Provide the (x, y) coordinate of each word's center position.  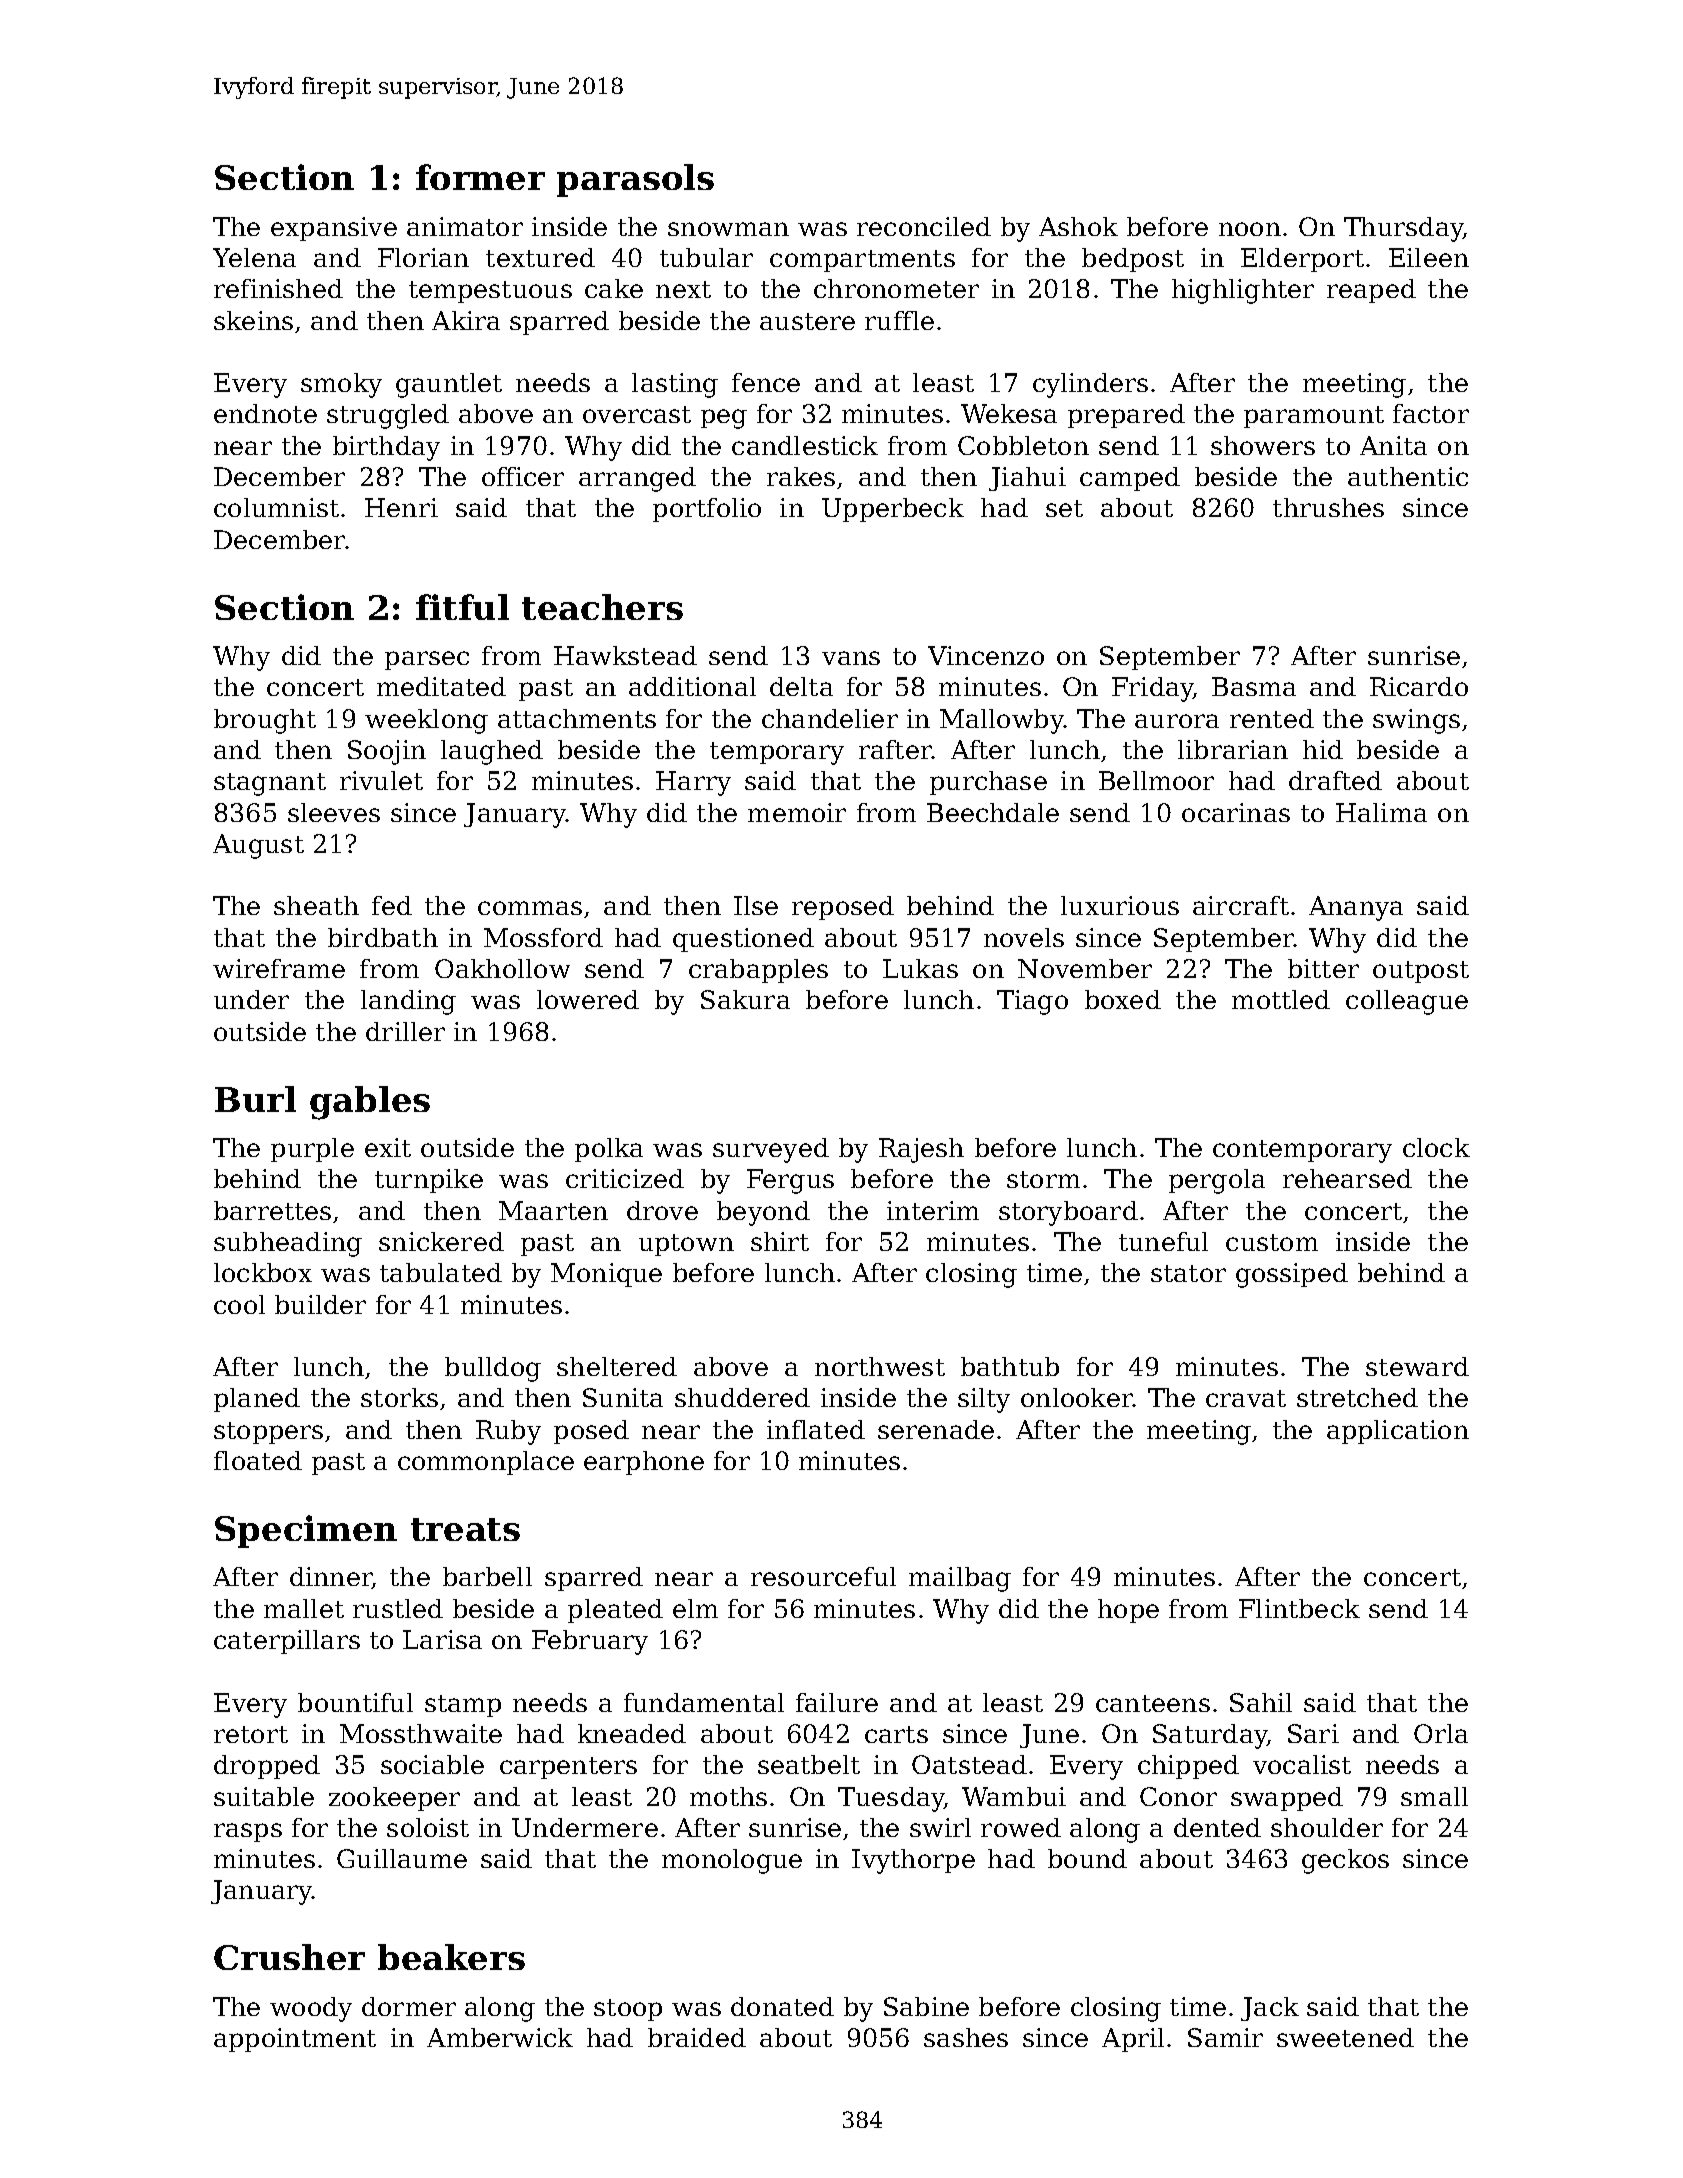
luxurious (1120, 905)
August (258, 846)
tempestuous (490, 292)
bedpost (1133, 260)
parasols (635, 180)
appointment (295, 2040)
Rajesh (921, 1150)
